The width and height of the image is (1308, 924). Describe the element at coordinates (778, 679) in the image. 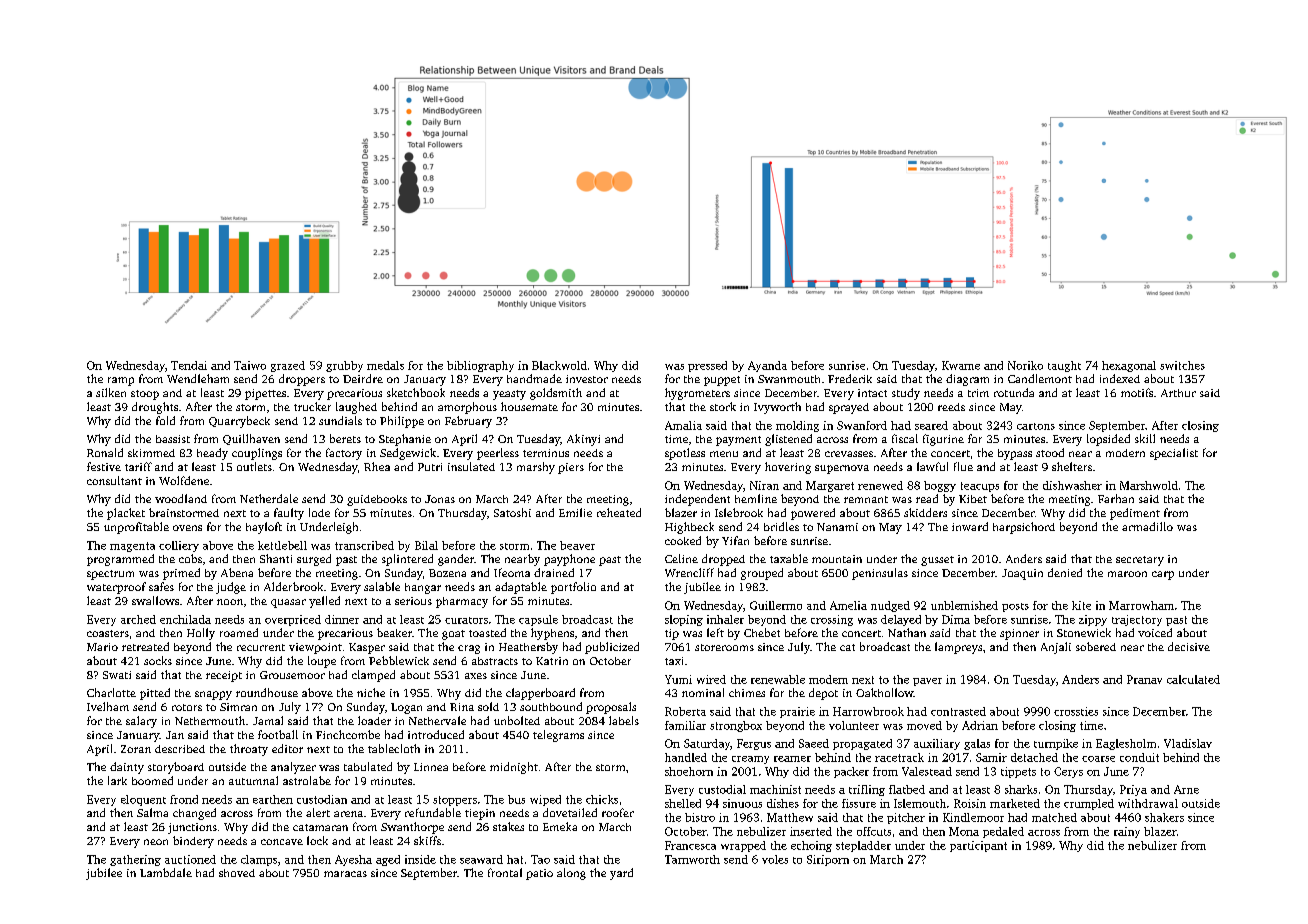

I see `renewable` at that location.
